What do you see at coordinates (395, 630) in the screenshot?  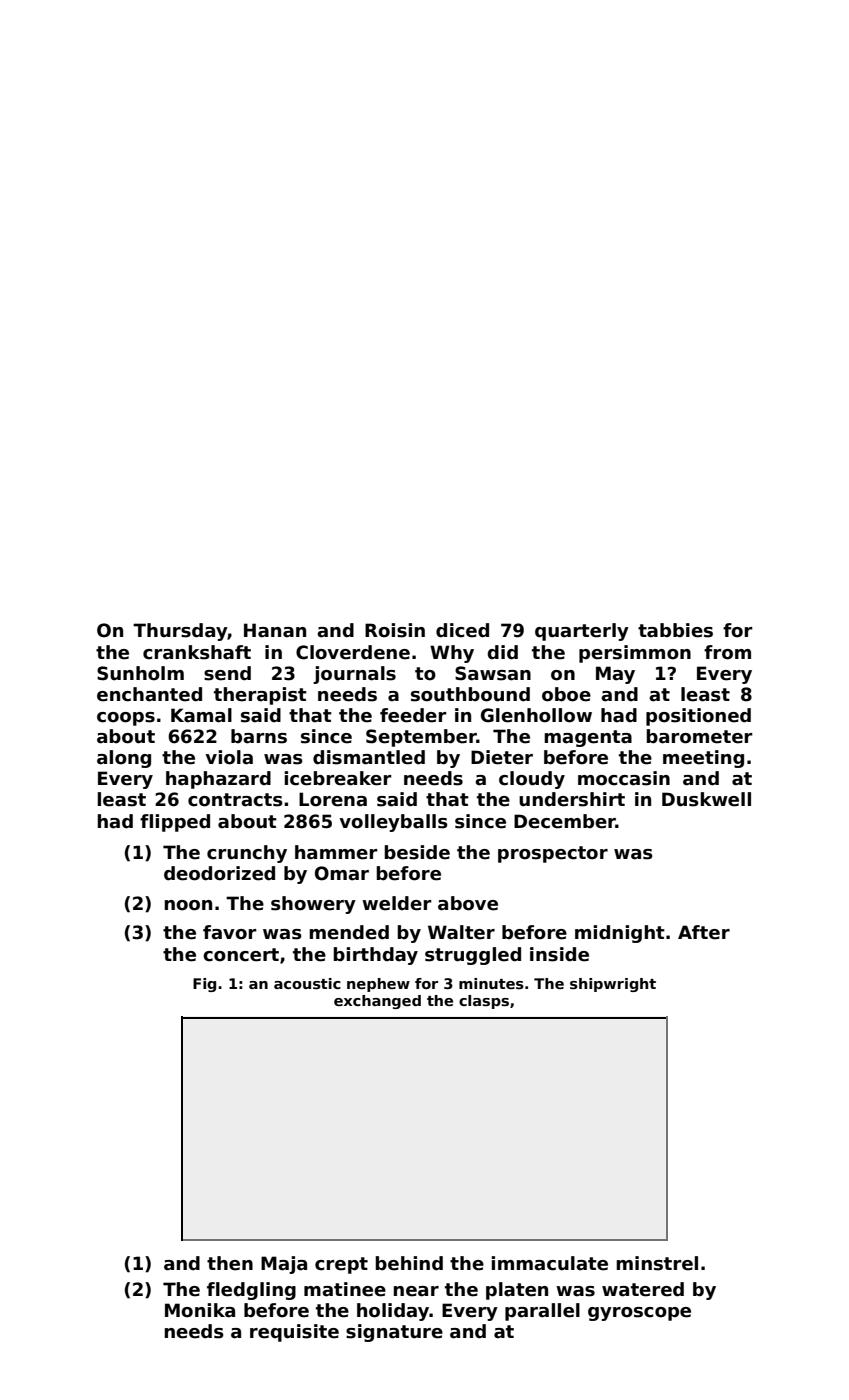 I see `Roisin` at bounding box center [395, 630].
